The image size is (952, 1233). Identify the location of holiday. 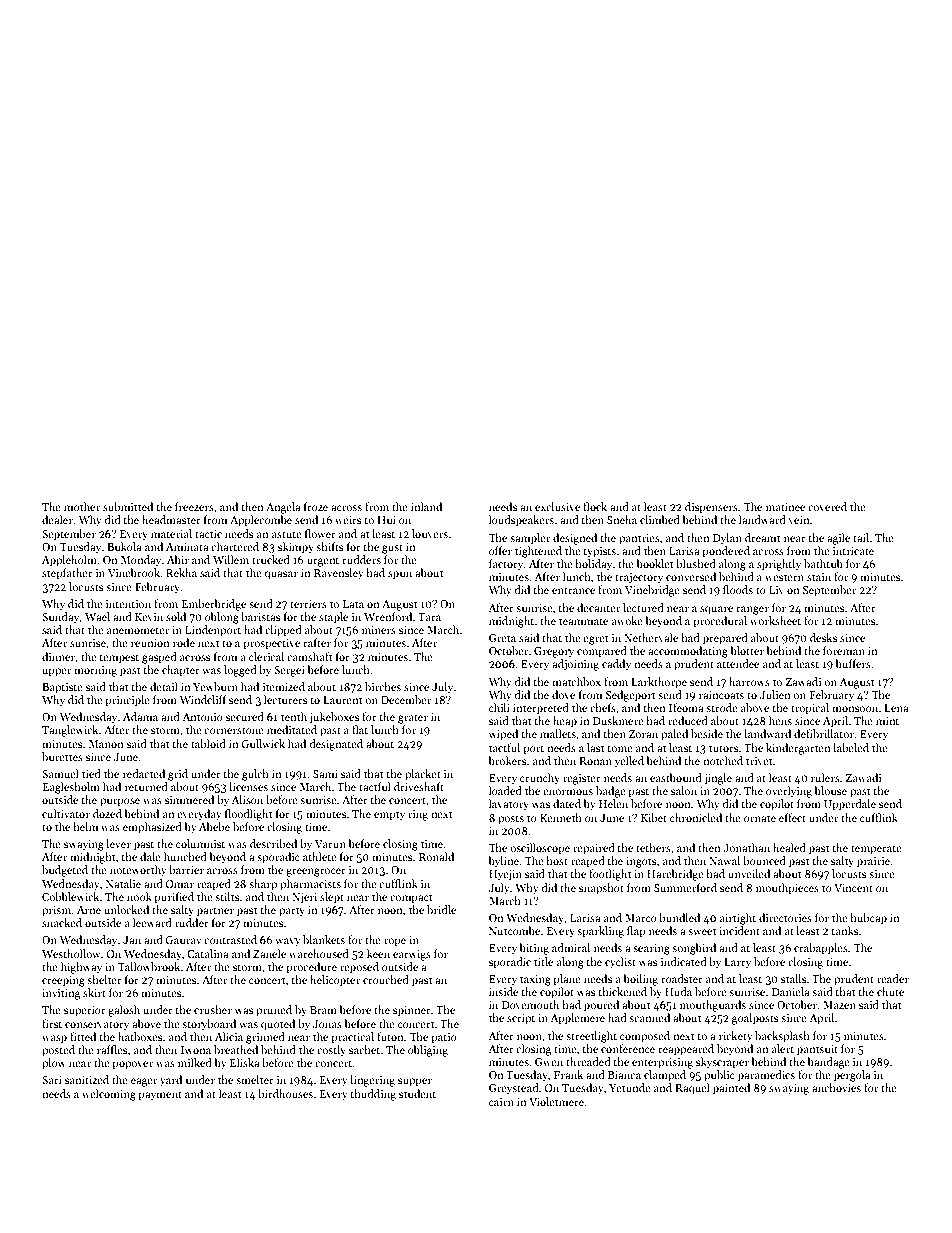
(593, 564).
